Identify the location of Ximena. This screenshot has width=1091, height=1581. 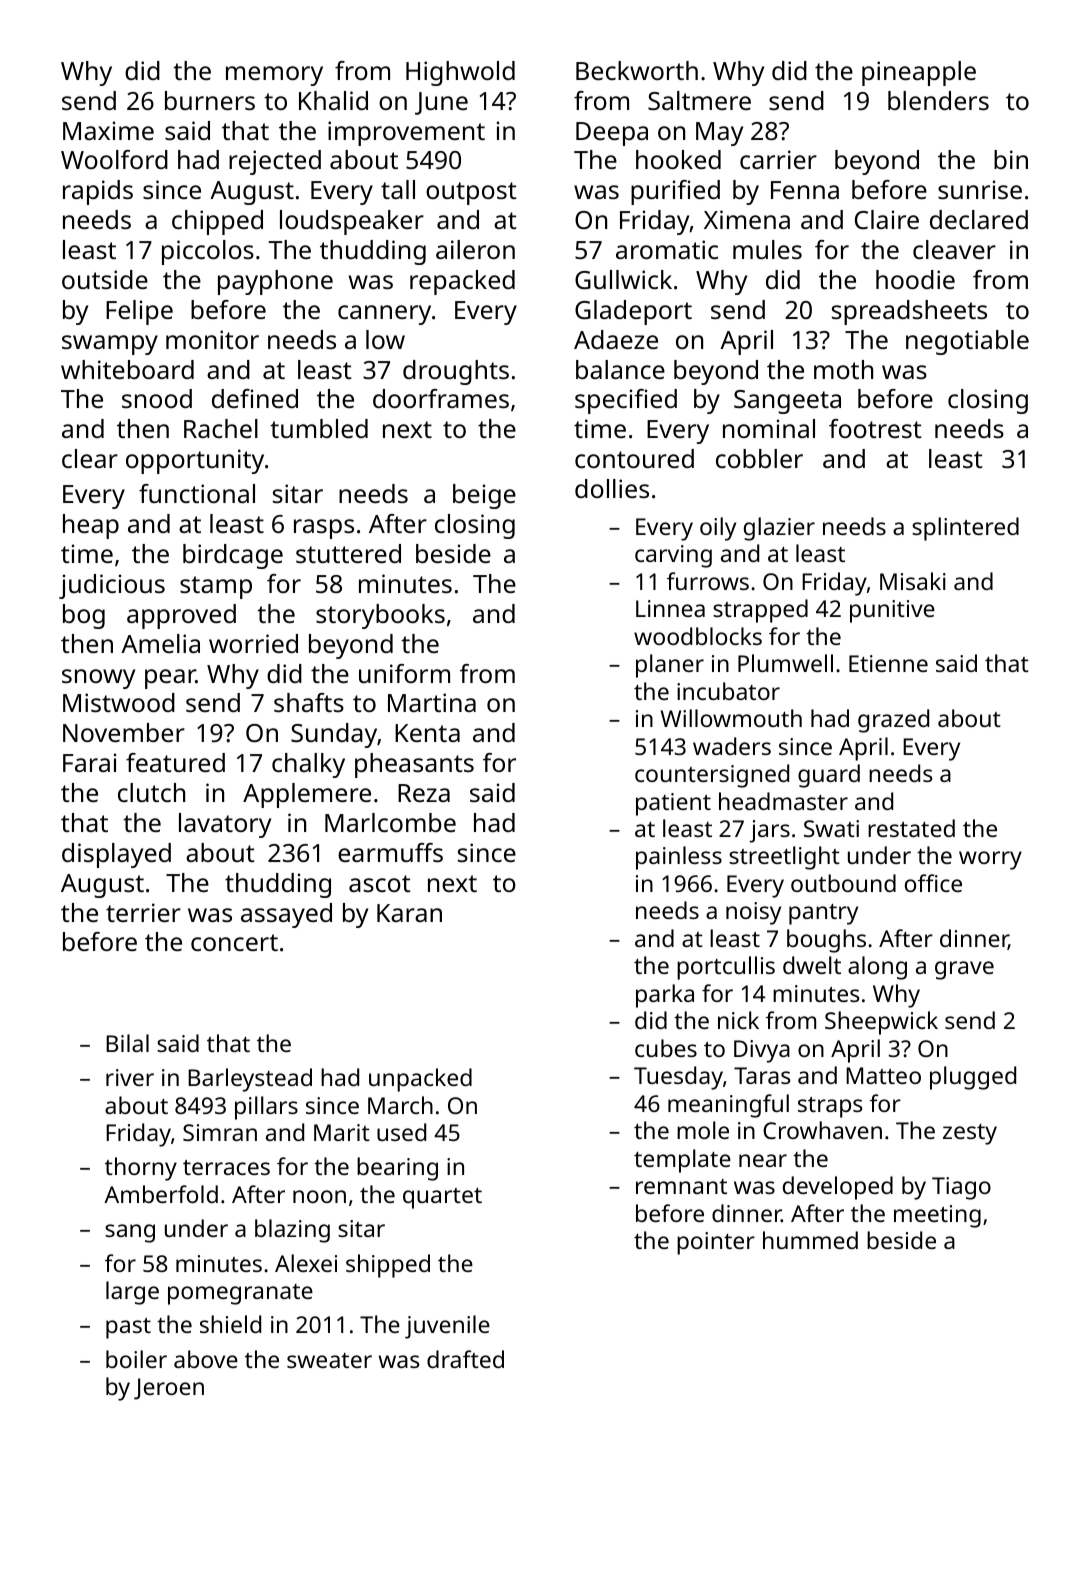
(747, 219).
